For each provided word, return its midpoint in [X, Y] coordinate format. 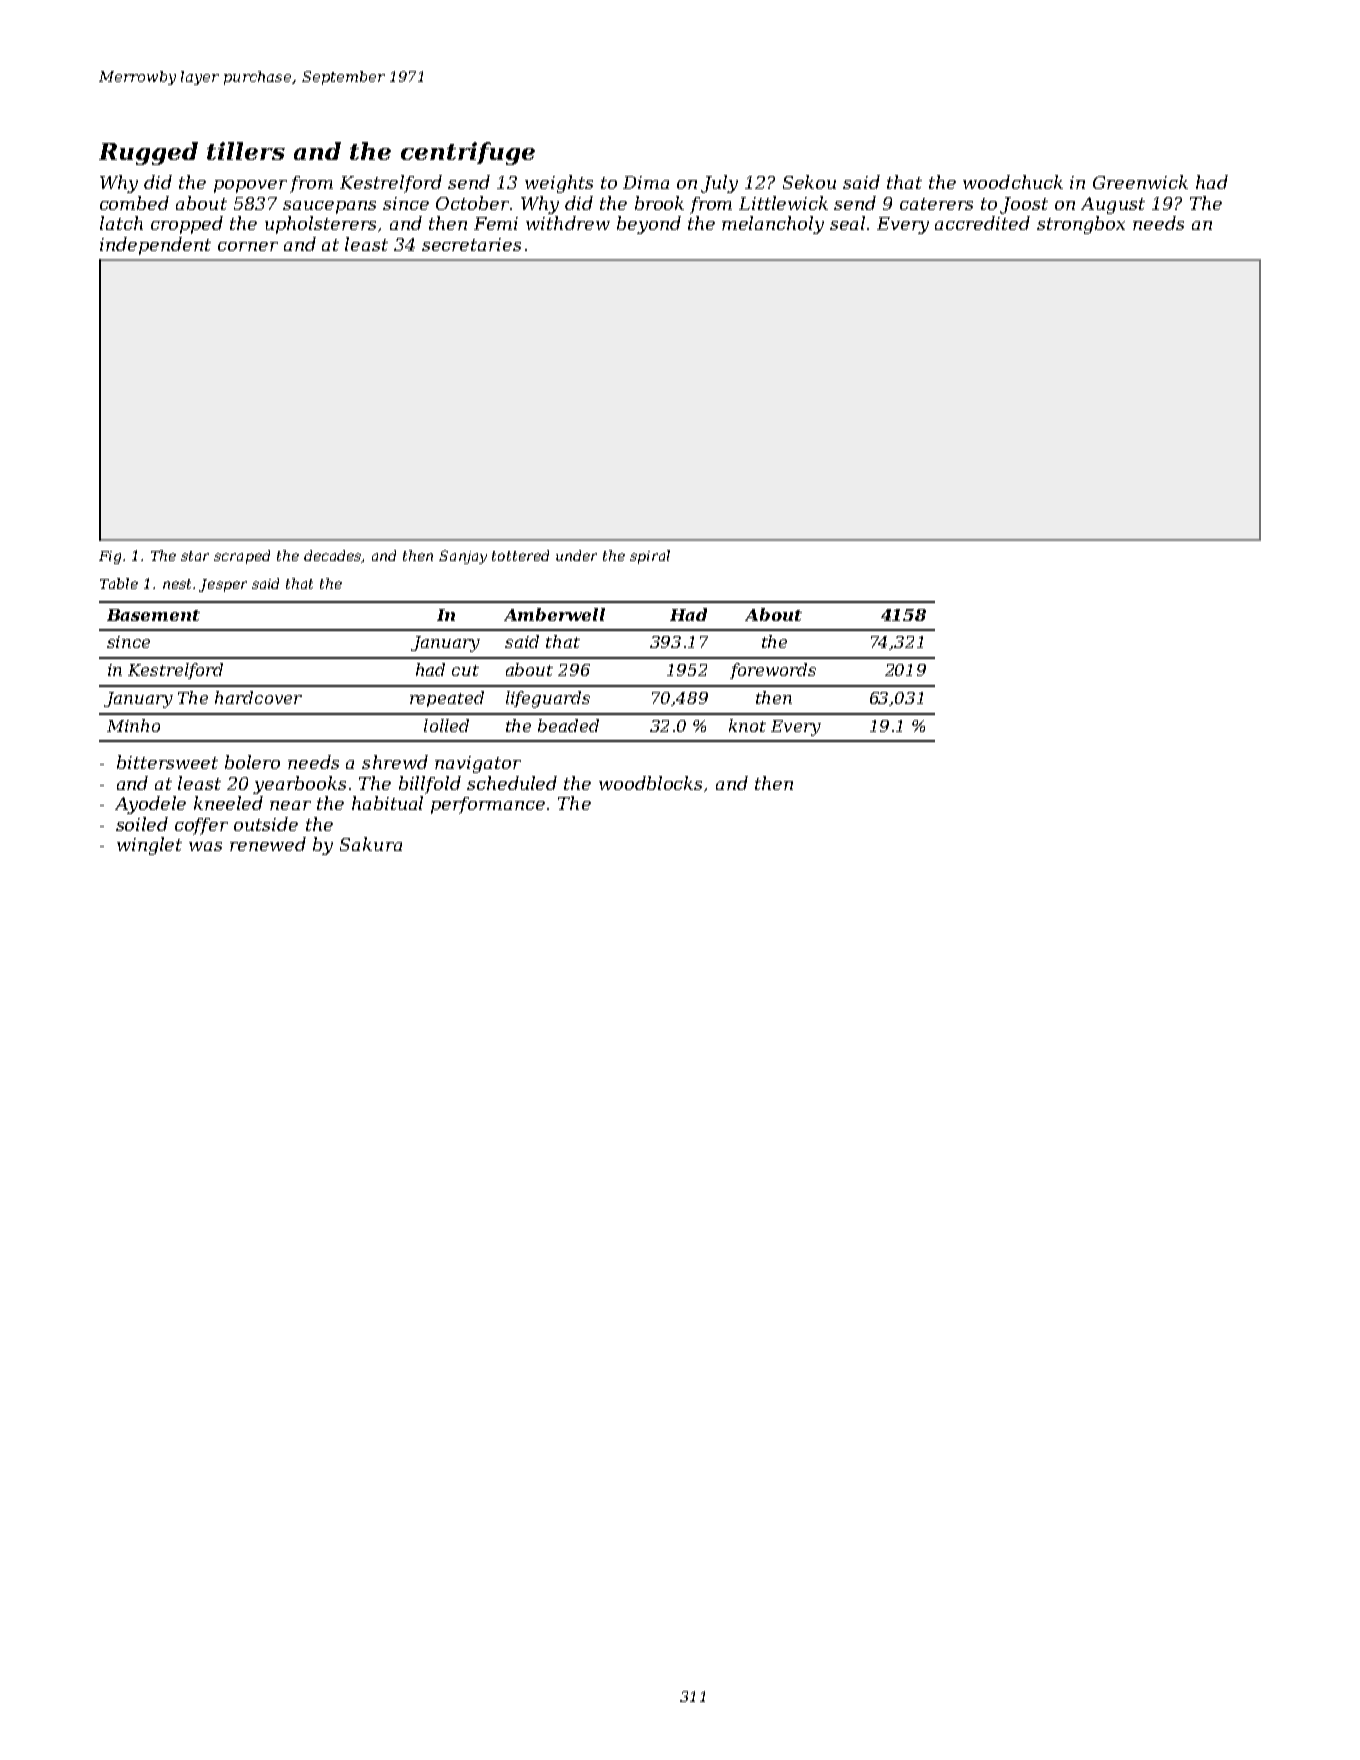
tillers [246, 151]
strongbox [1081, 225]
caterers [936, 204]
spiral [650, 557]
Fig [110, 557]
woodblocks [650, 783]
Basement [153, 615]
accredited [982, 223]
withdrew [568, 223]
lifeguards [548, 699]
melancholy [773, 225]
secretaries [471, 244]
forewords [773, 671]
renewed [268, 844]
